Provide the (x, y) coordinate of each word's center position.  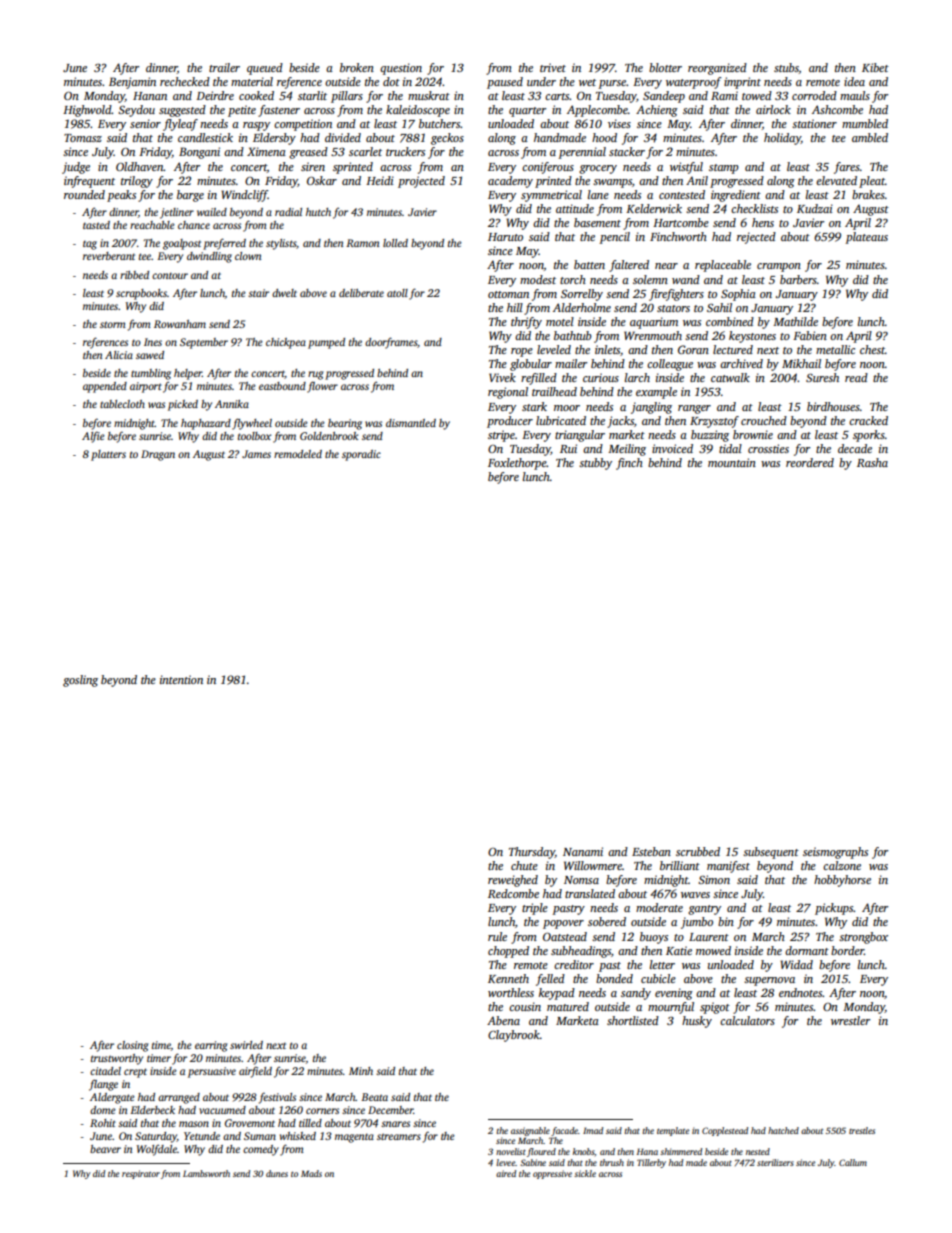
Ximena (266, 151)
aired (506, 1173)
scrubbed (698, 851)
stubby (595, 464)
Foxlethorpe (517, 464)
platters (108, 455)
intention (181, 679)
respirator (141, 1174)
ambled (870, 137)
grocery (598, 169)
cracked (868, 420)
